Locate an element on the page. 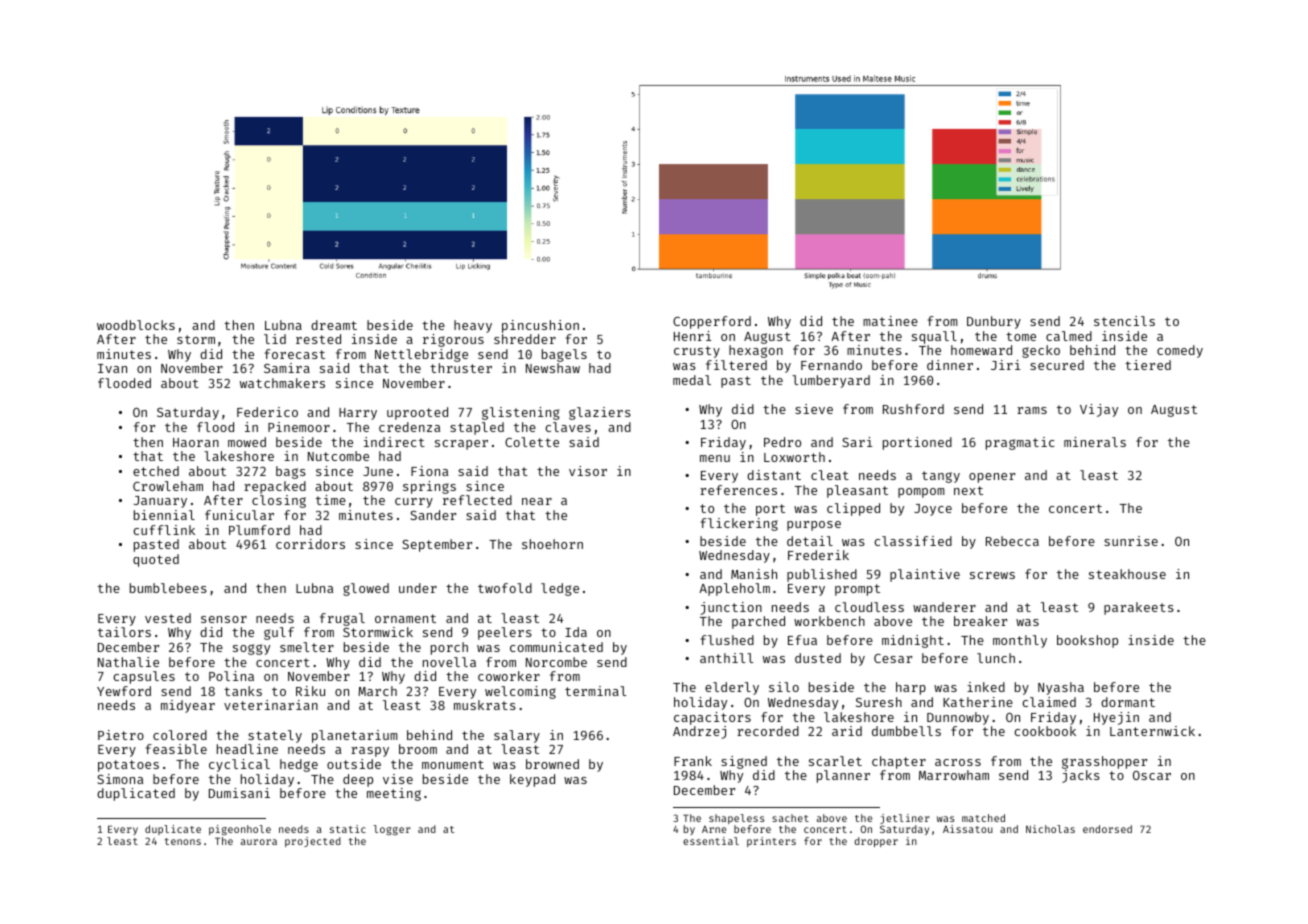 This page has width=1308, height=924. biennial is located at coordinates (164, 515).
